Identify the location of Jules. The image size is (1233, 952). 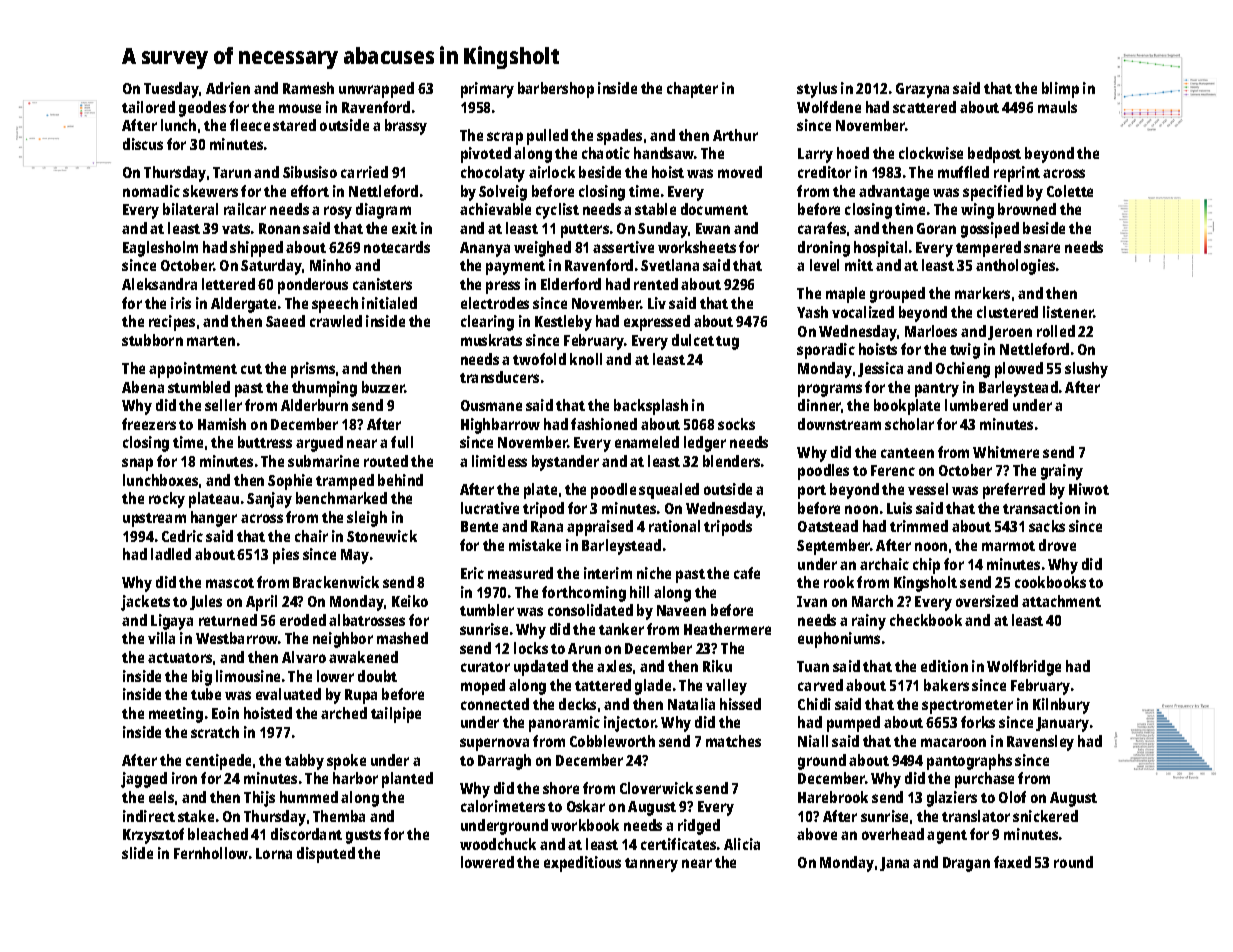
(206, 602).
